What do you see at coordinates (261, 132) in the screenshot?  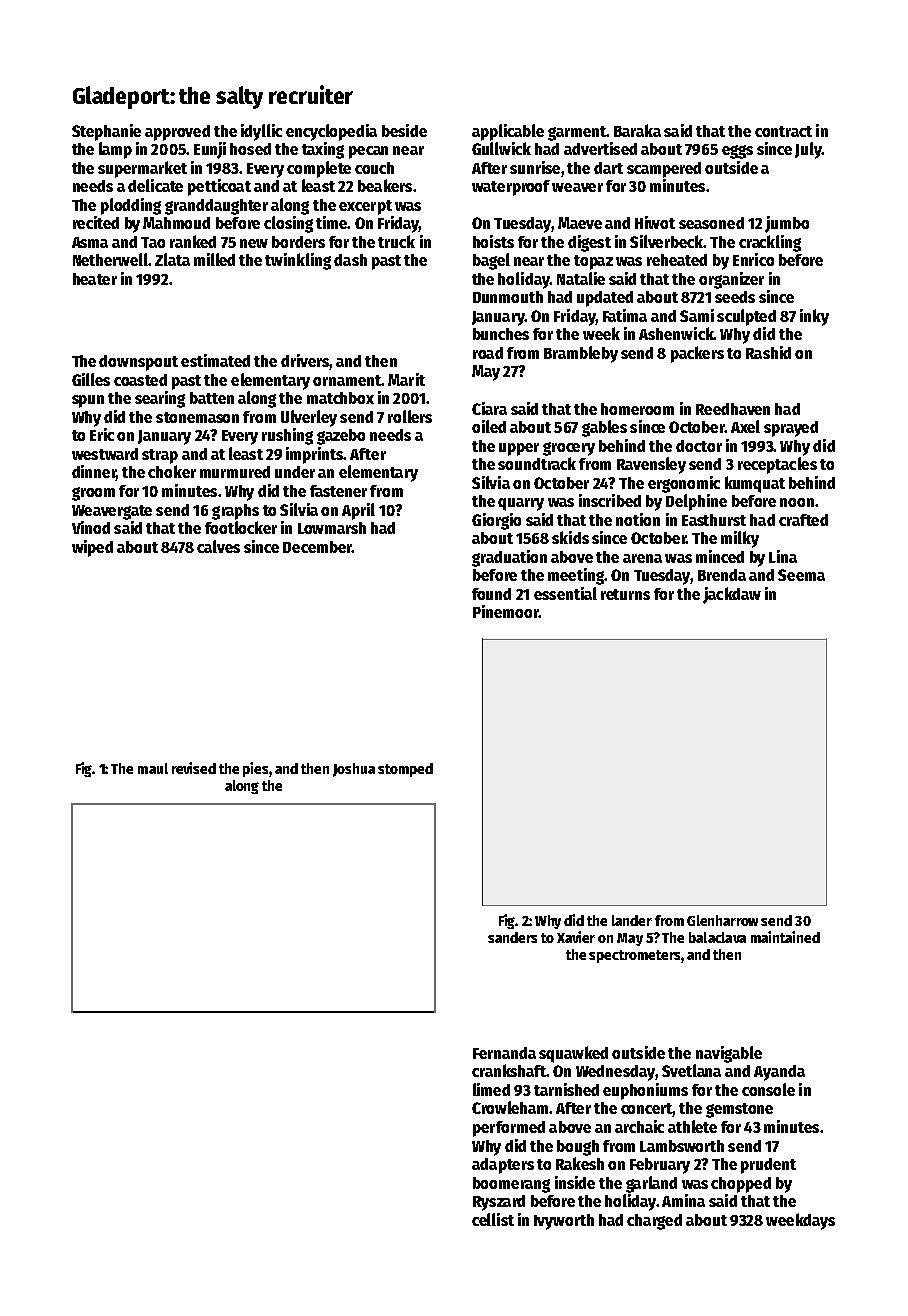 I see `idyllic` at bounding box center [261, 132].
